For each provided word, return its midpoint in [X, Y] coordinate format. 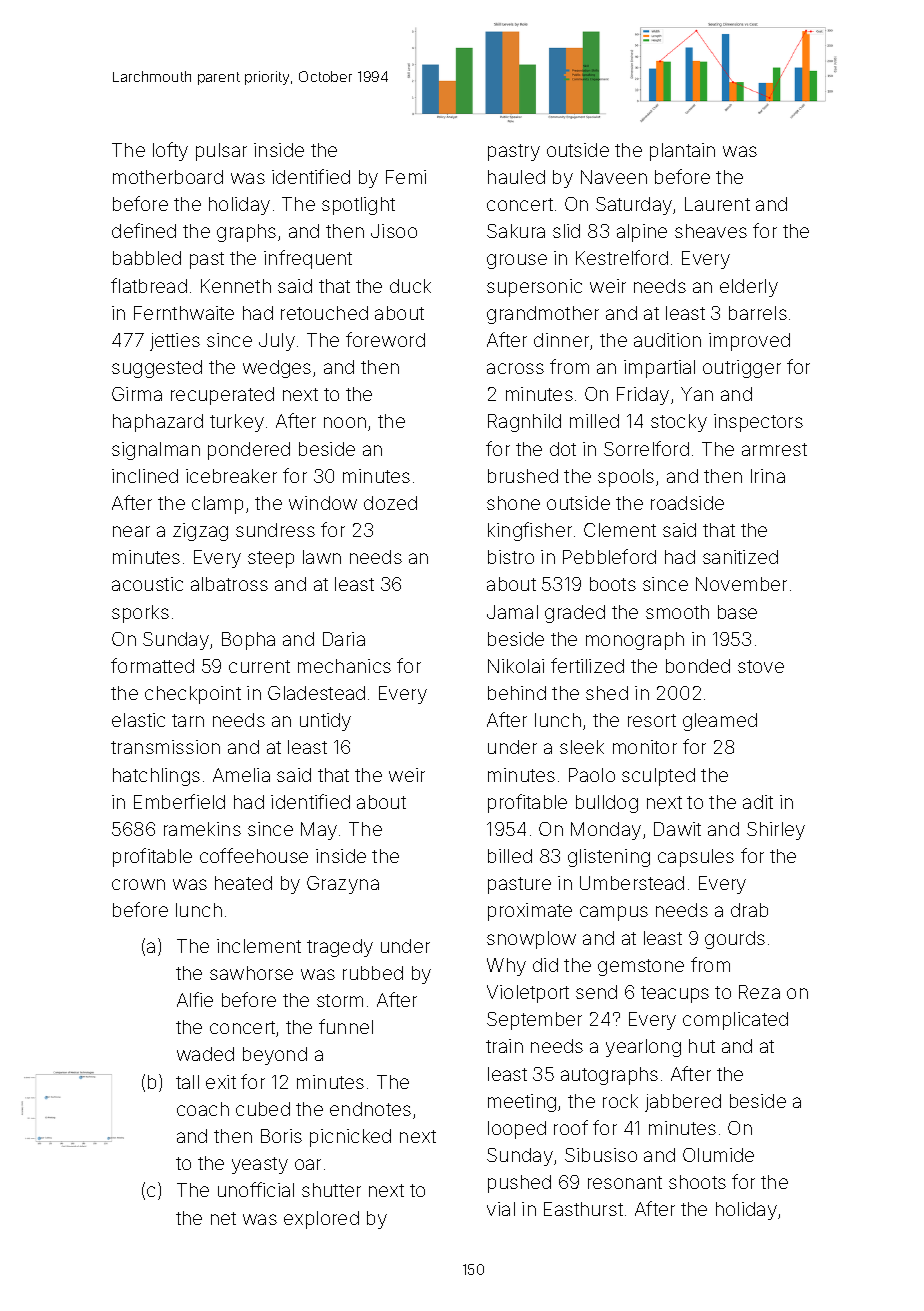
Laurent [717, 204]
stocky [679, 423]
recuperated [222, 396]
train [504, 1046]
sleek [582, 747]
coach [203, 1109]
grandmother [543, 315]
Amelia [241, 775]
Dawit [677, 829]
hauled [516, 177]
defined [144, 230]
